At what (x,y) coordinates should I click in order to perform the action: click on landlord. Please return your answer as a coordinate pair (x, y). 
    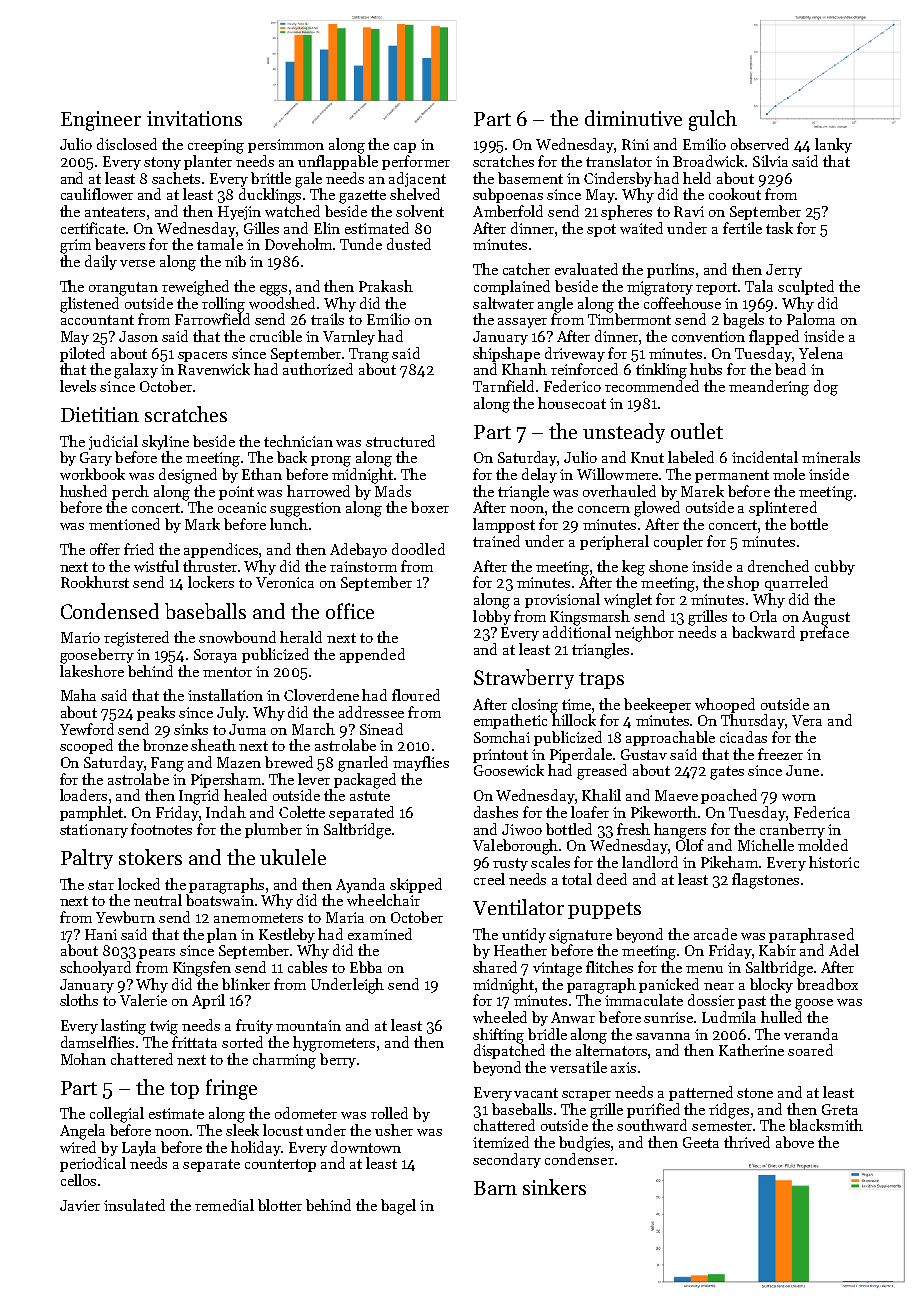
    Looking at the image, I should click on (650, 862).
